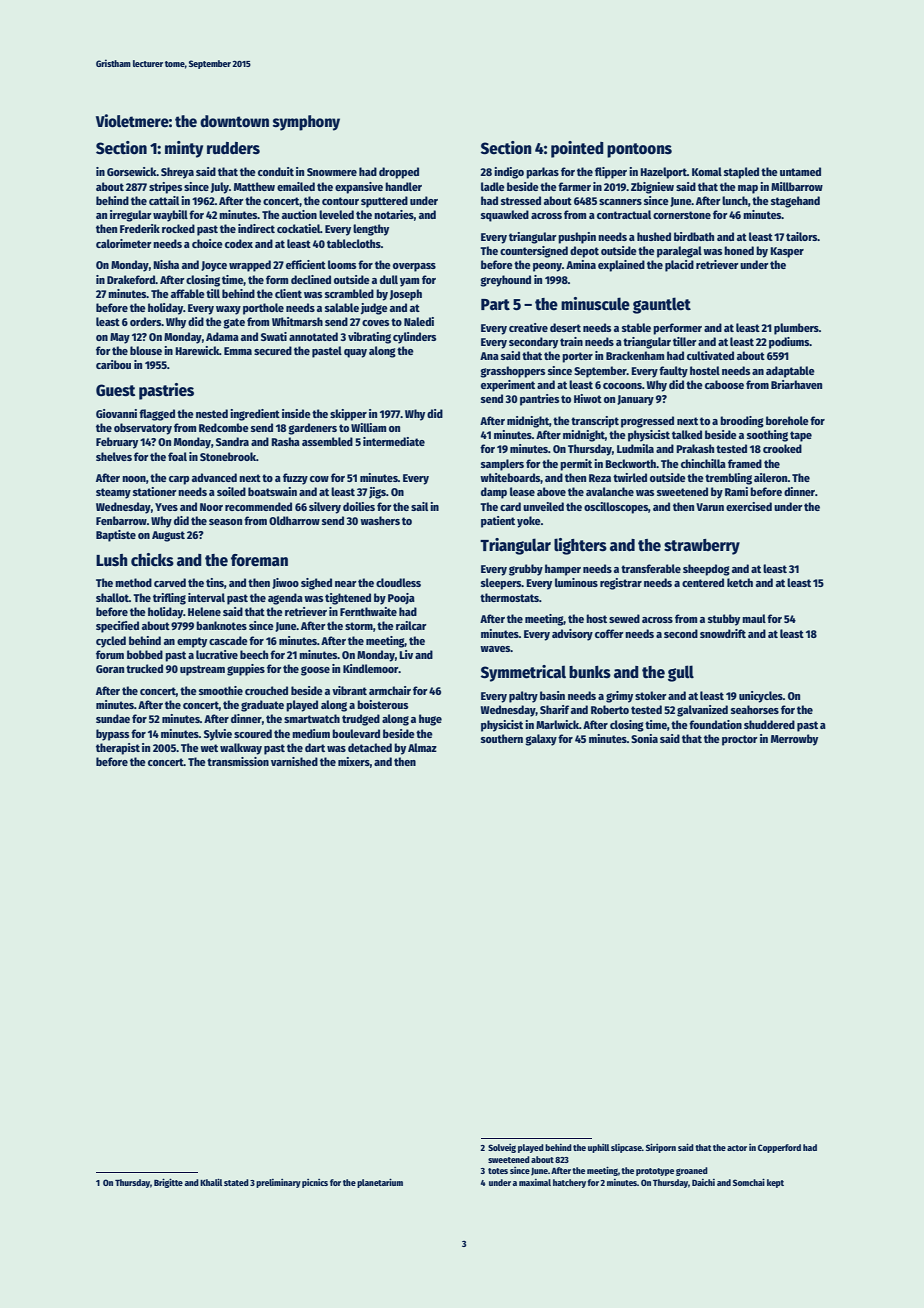 The width and height of the screenshot is (924, 1308). I want to click on shelves, so click(114, 456).
